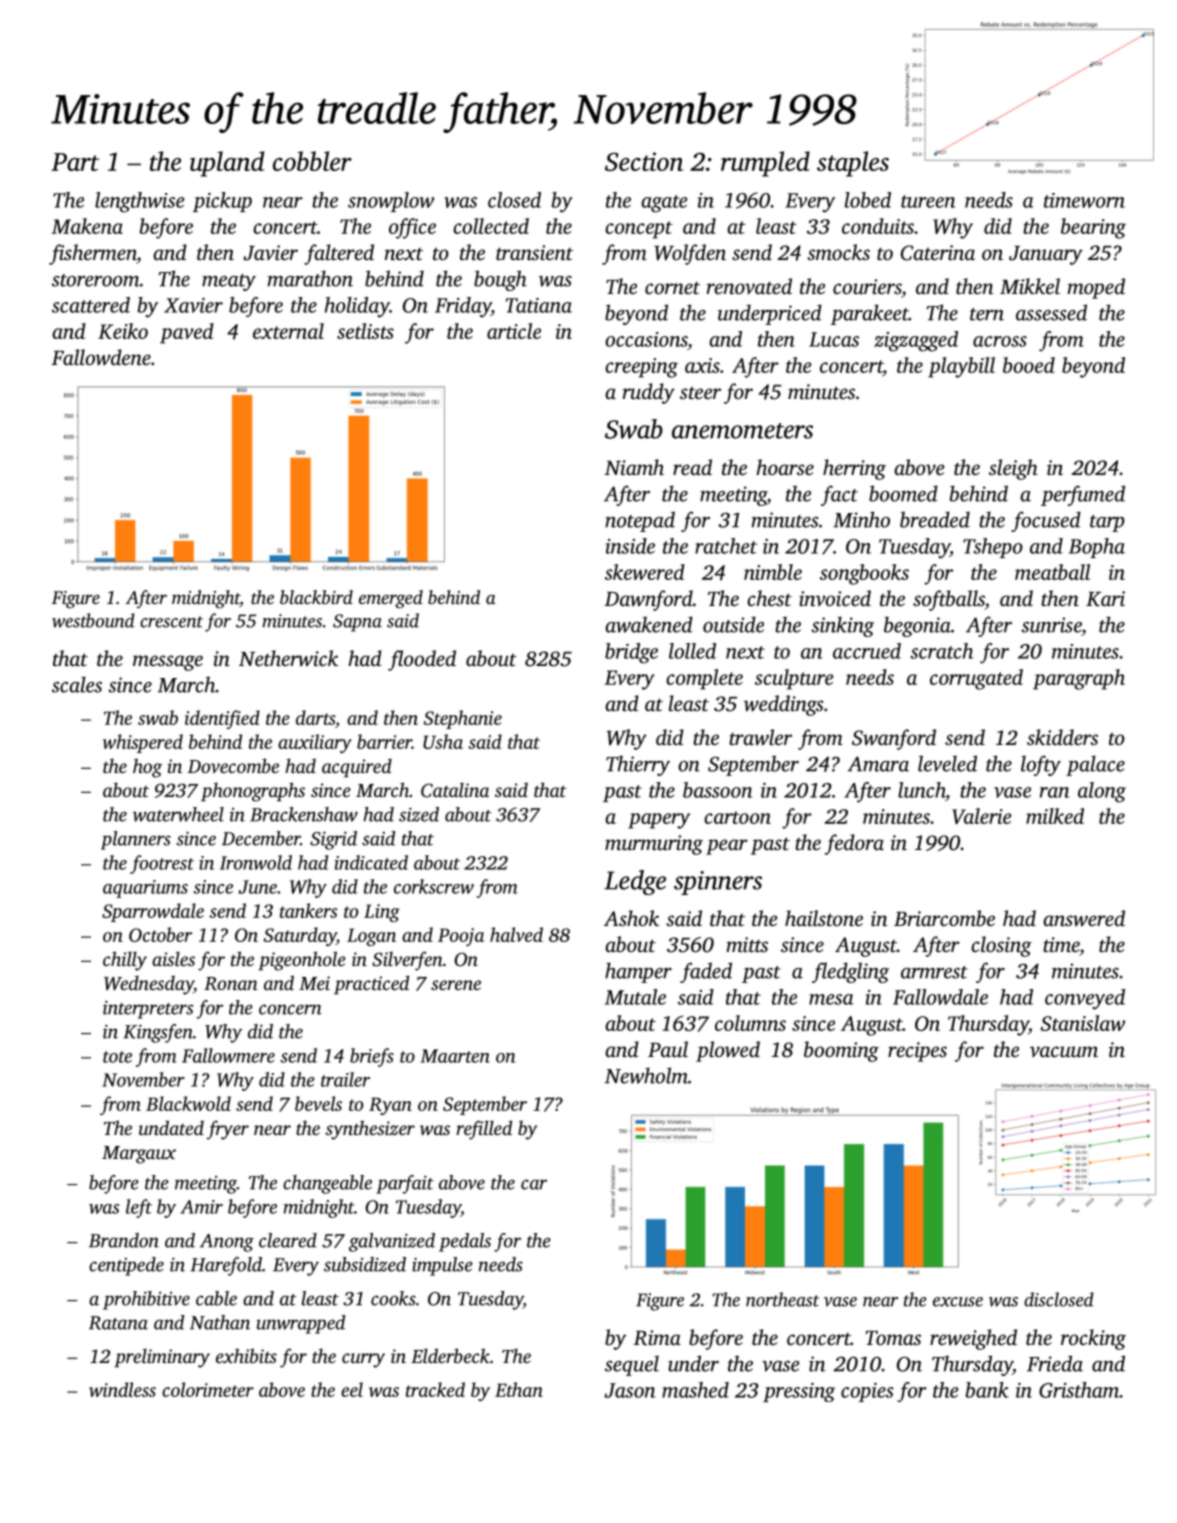  I want to click on footrest, so click(162, 864).
